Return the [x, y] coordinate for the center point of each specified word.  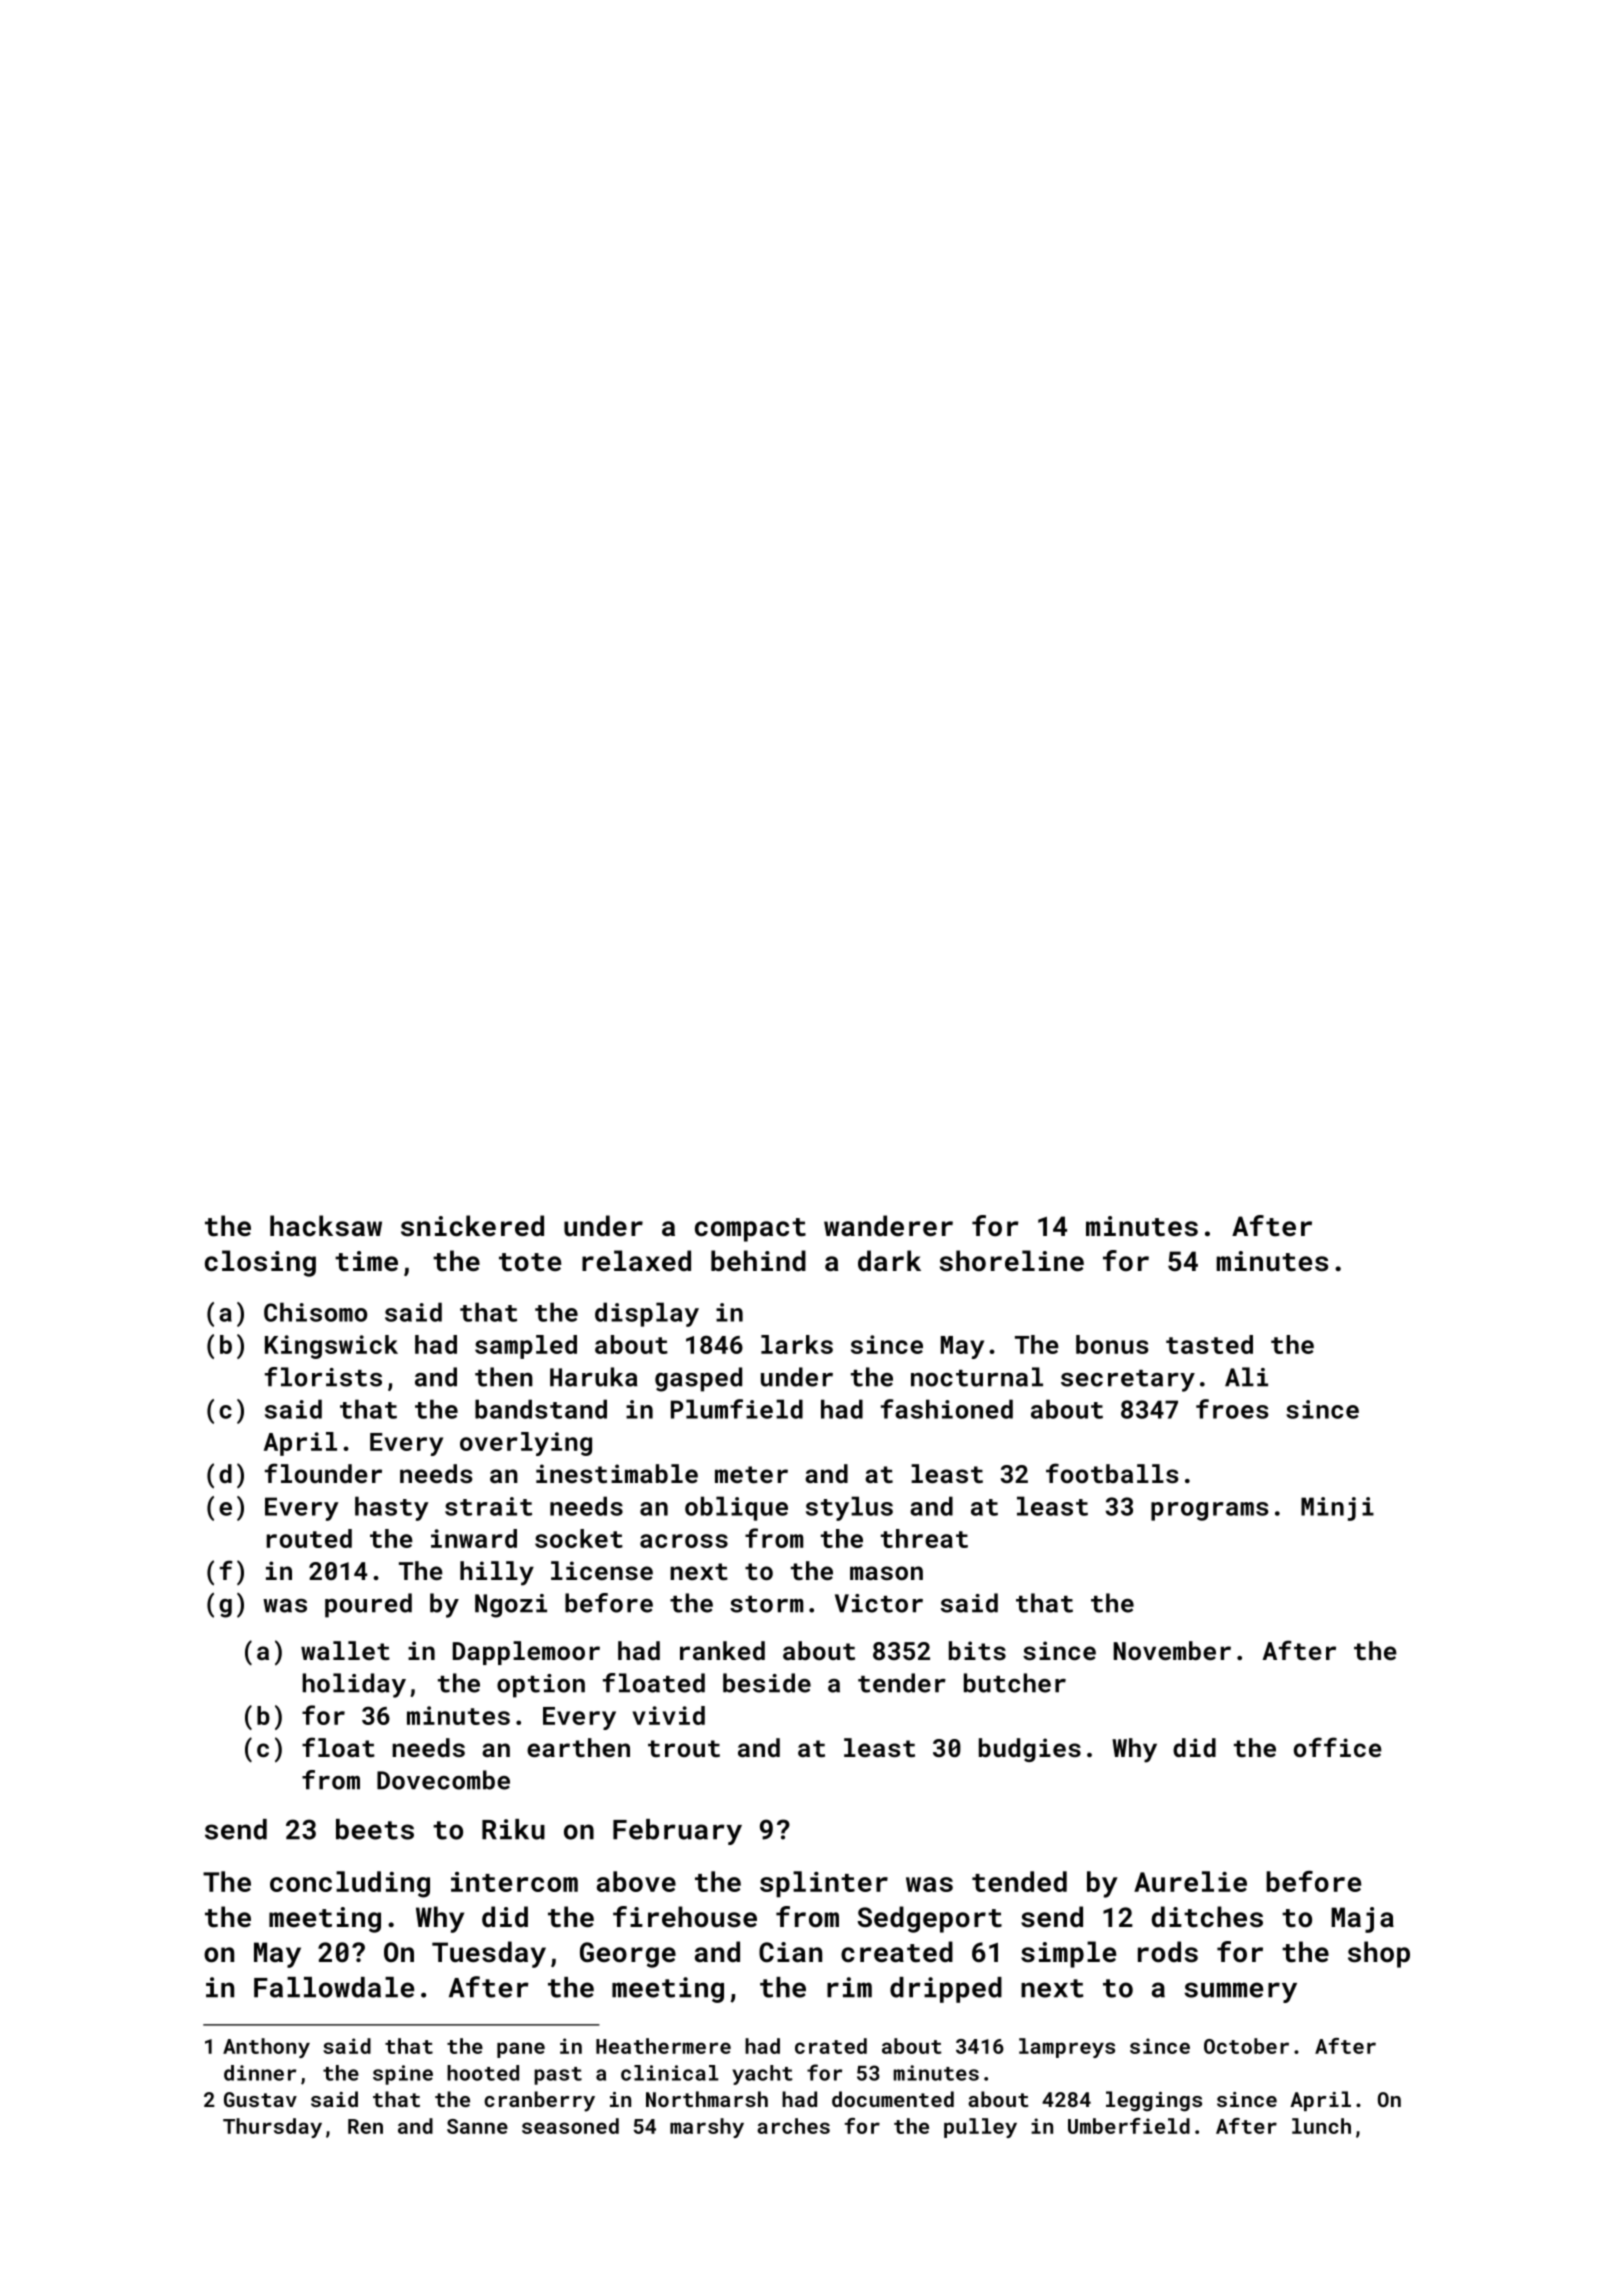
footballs [1112, 1473]
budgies [1030, 1750]
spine [403, 2075]
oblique [736, 1508]
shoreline [1012, 1261]
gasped [698, 1379]
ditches [1207, 1917]
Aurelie [1190, 1881]
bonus [1112, 1344]
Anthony [266, 2048]
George [628, 1955]
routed [309, 1538]
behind [758, 1260]
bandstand [541, 1409]
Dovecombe [443, 1780]
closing [260, 1263]
